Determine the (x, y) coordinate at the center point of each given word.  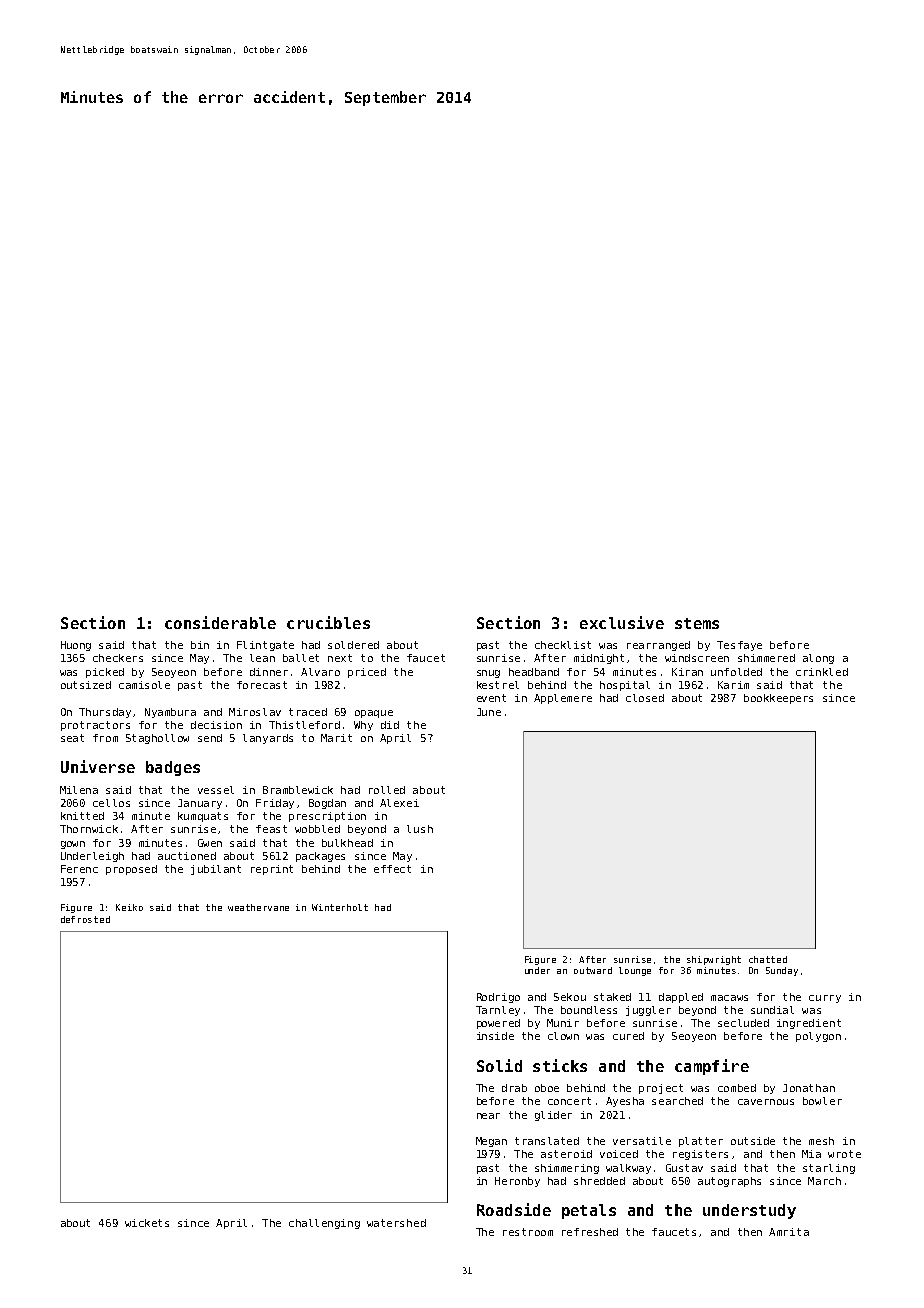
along (818, 659)
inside (495, 1036)
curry (825, 999)
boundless (589, 1010)
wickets (147, 1223)
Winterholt (340, 907)
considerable (220, 622)
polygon (818, 1037)
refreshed (590, 1232)
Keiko (129, 907)
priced (367, 673)
